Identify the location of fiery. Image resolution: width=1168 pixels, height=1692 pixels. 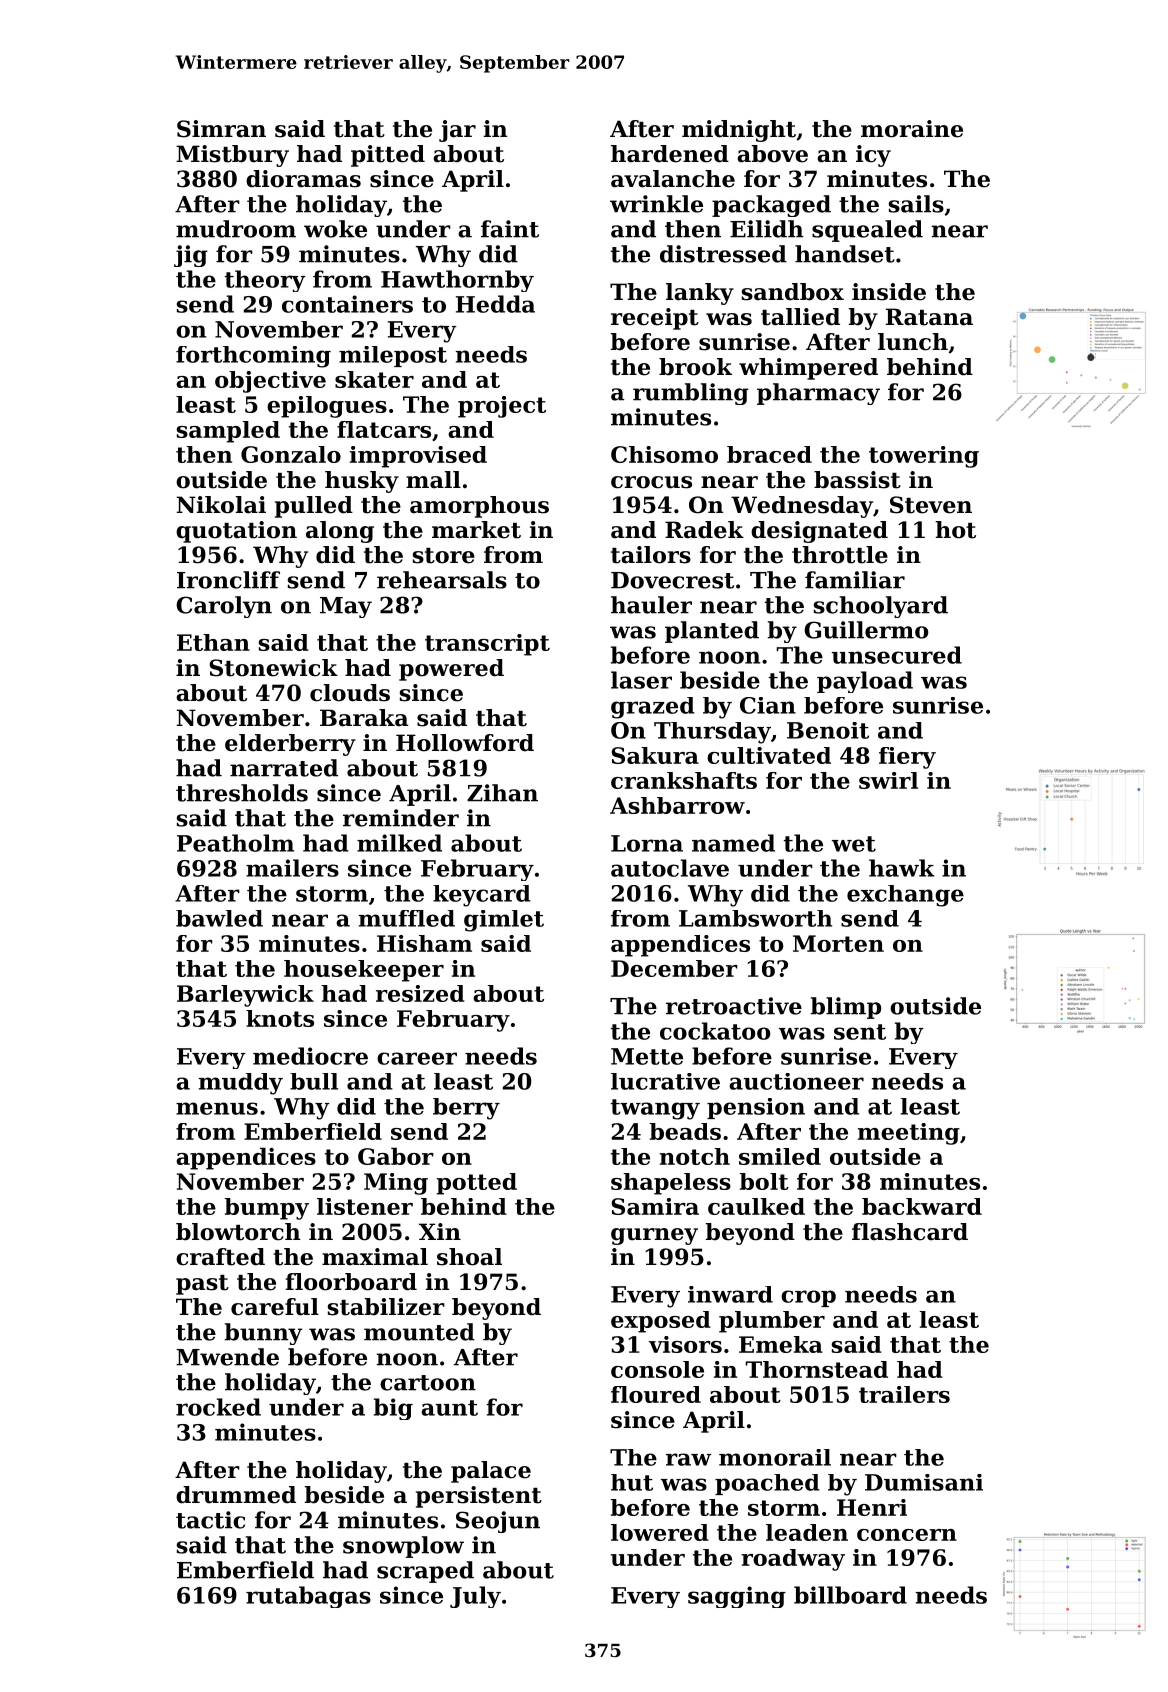
(907, 758).
